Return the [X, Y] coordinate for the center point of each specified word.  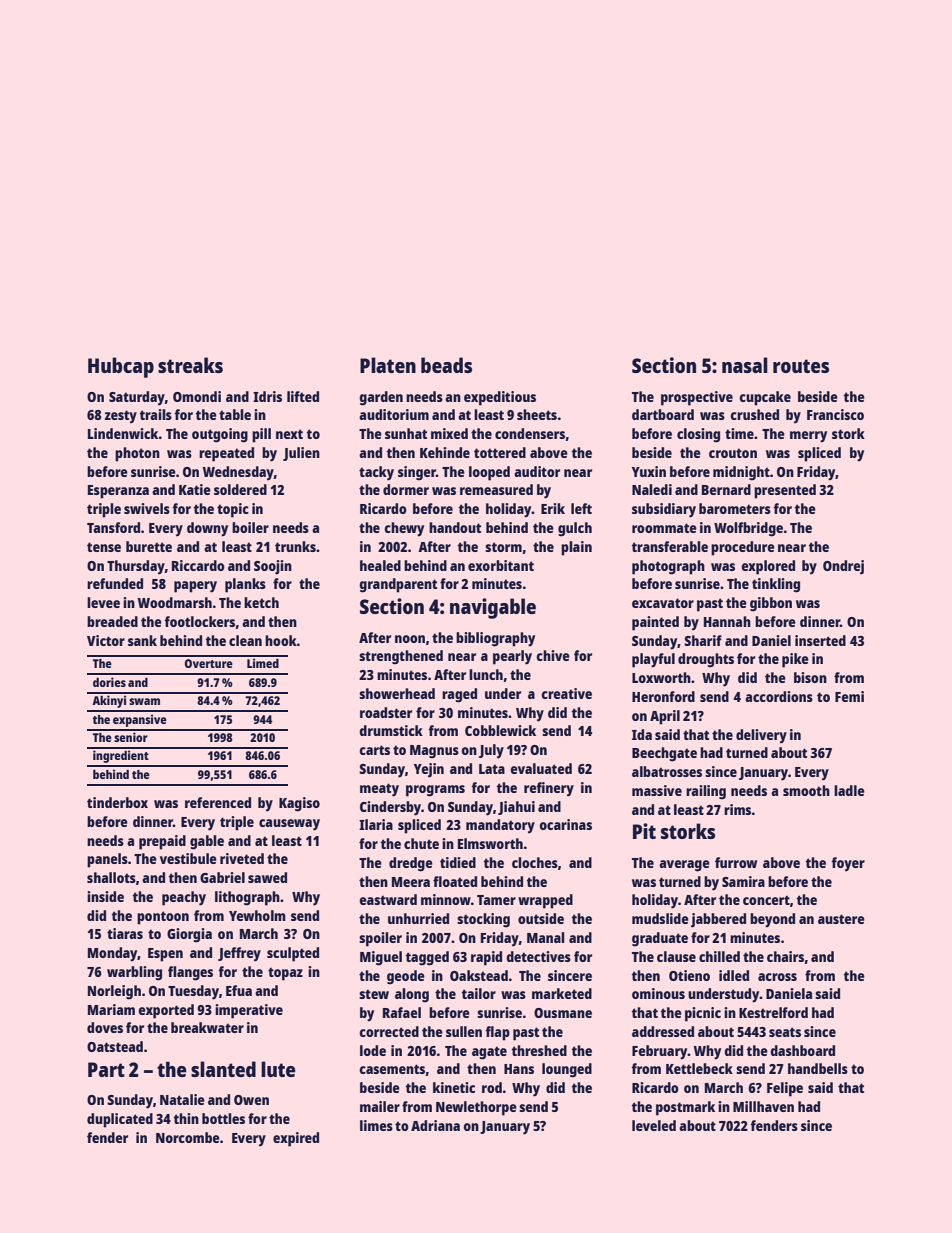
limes [376, 1125]
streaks [190, 365]
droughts [706, 660]
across [777, 977]
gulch [575, 529]
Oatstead [115, 1046]
